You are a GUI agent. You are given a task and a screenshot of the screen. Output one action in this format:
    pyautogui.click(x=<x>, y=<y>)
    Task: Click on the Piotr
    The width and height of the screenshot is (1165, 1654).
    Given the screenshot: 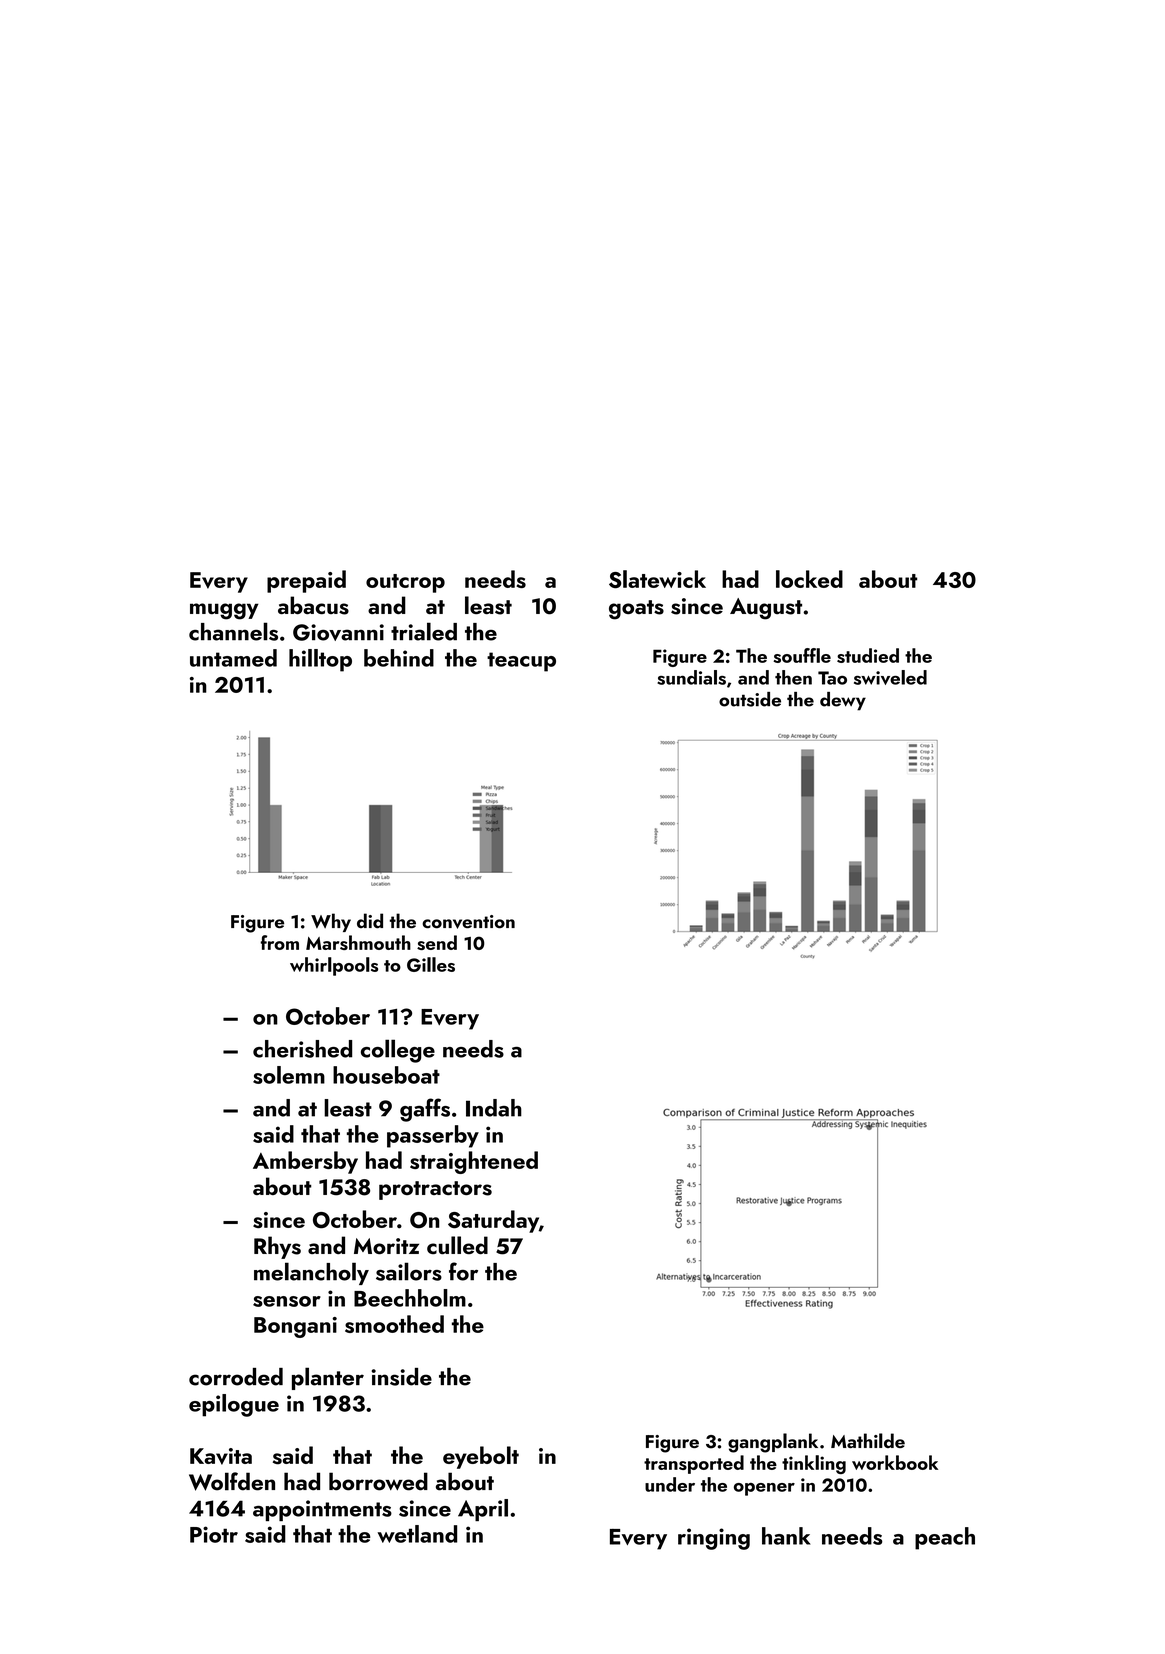 What is the action you would take?
    pyautogui.click(x=214, y=1534)
